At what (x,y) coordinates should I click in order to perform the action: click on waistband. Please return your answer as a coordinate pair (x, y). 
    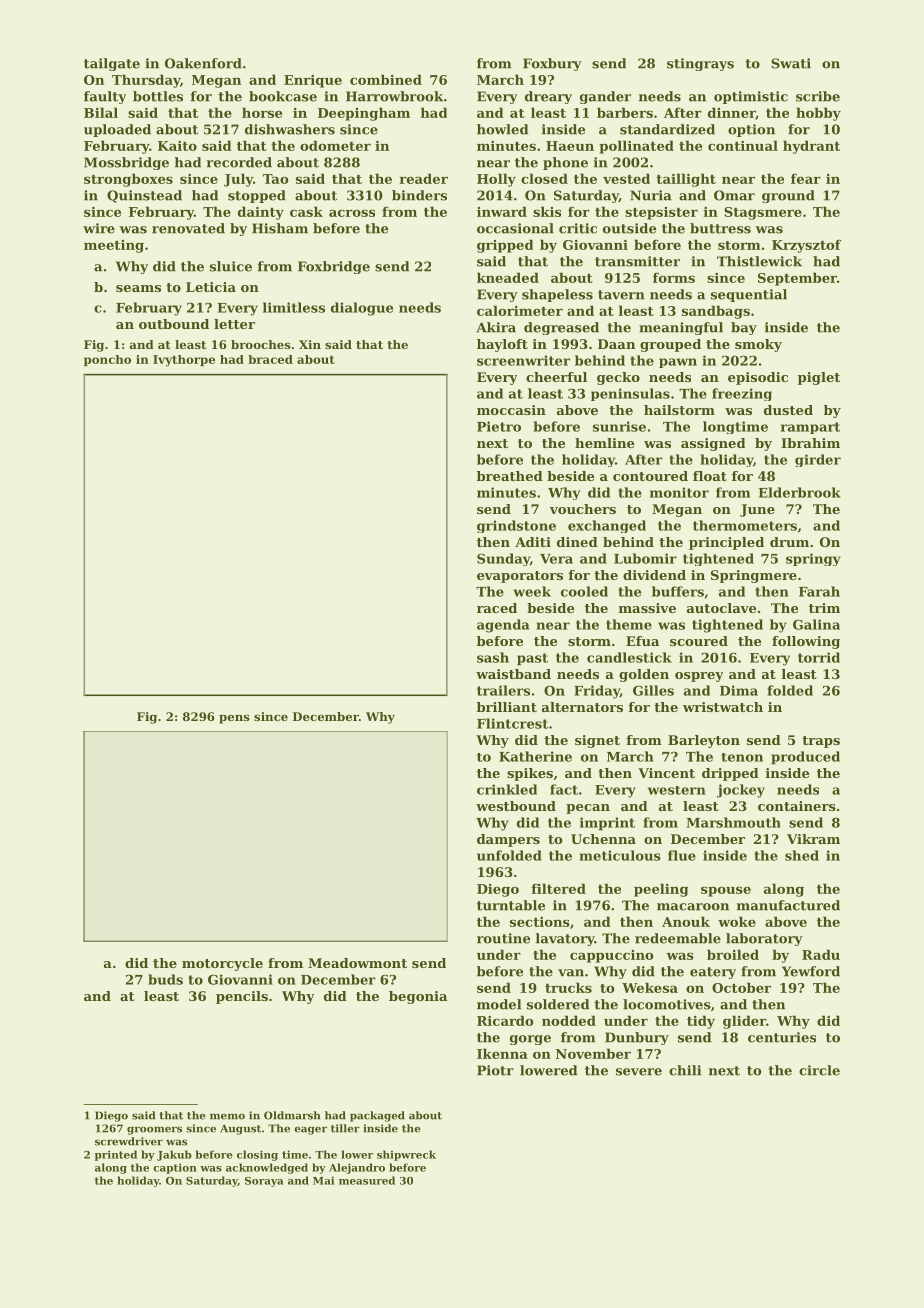
    Looking at the image, I should click on (513, 674).
